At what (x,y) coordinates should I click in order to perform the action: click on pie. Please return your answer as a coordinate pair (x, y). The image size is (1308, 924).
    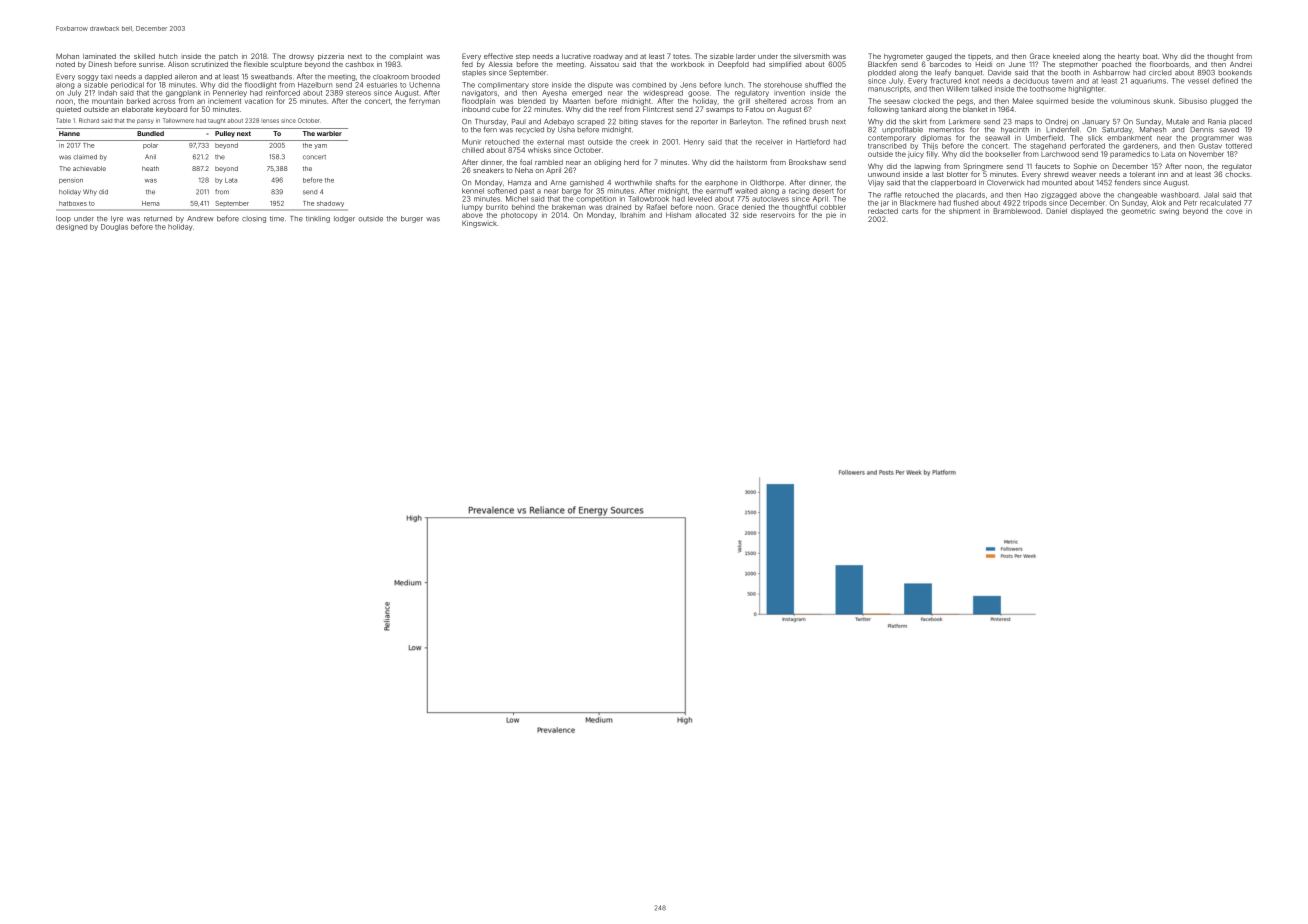
    Looking at the image, I should click on (831, 215).
